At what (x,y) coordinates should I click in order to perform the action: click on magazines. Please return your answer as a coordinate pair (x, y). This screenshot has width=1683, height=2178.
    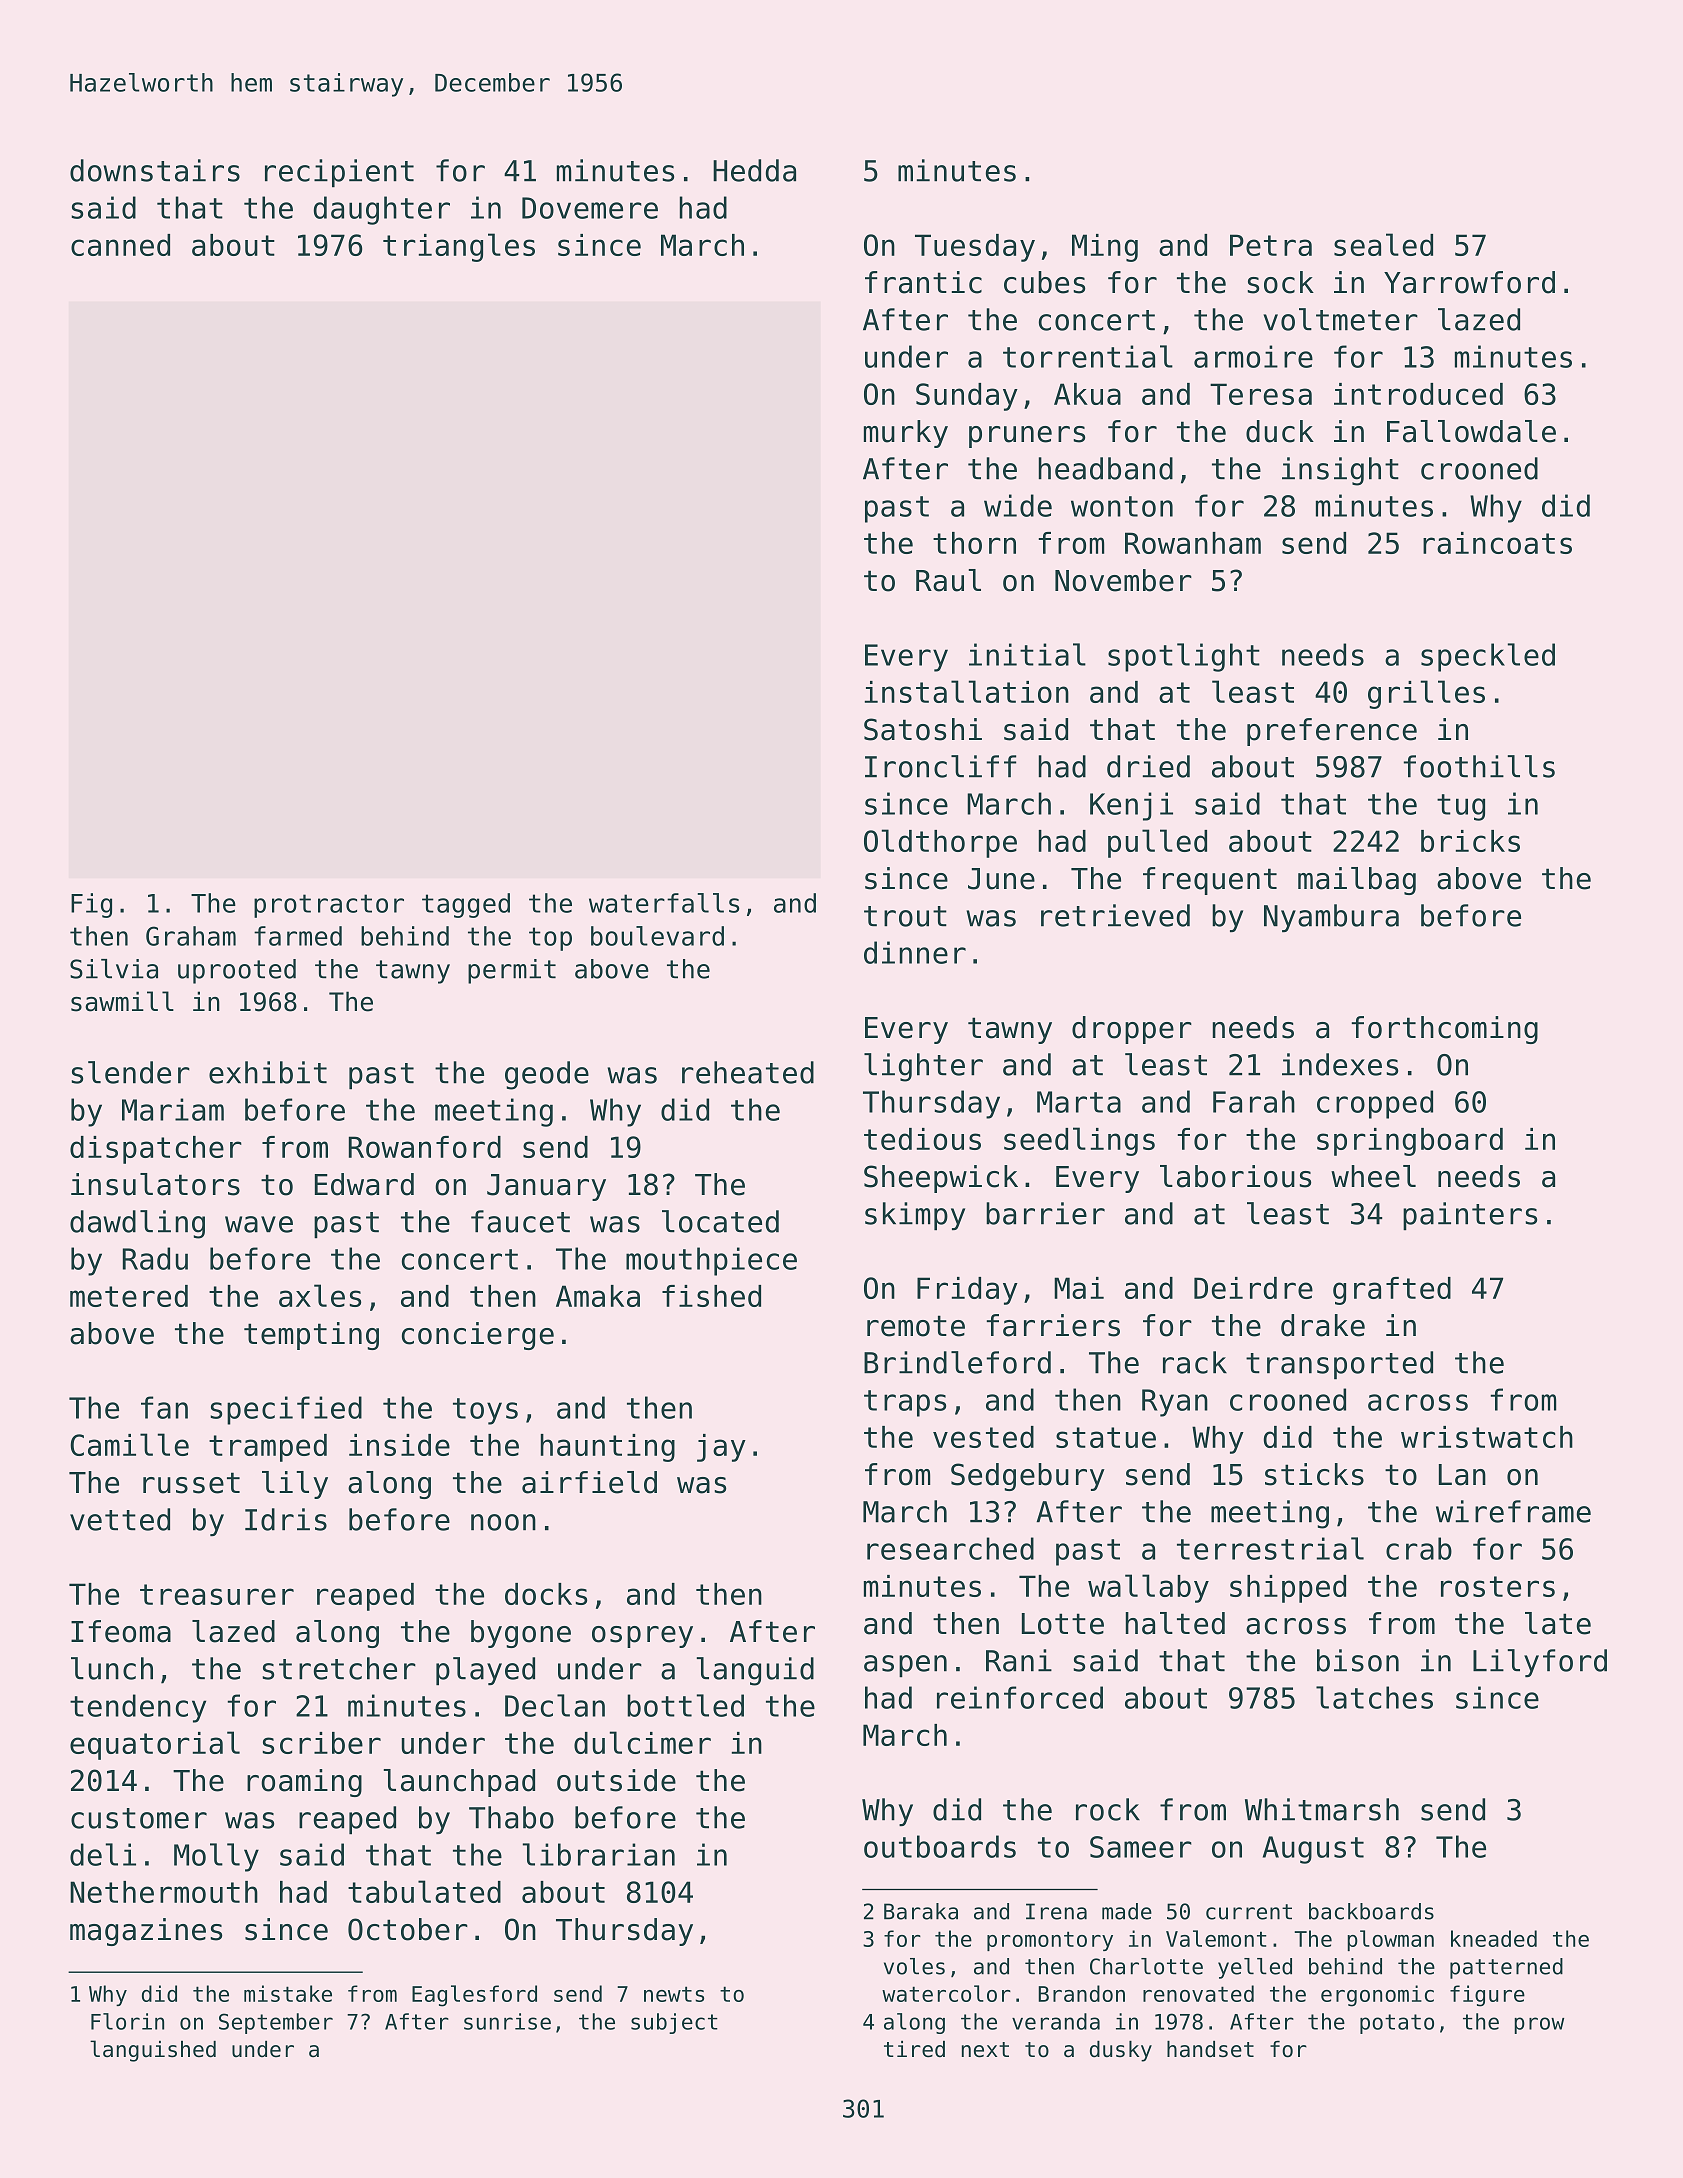
    Looking at the image, I should click on (146, 1932).
